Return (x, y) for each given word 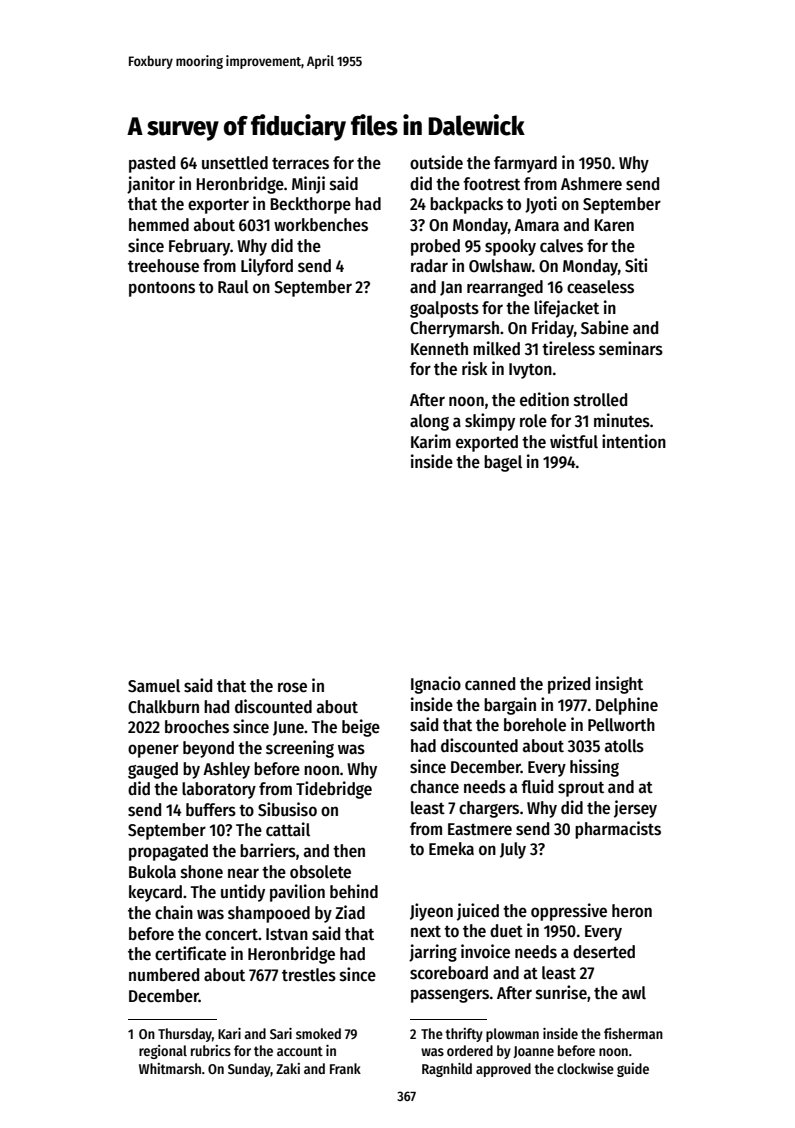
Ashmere (591, 184)
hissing (594, 768)
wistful (574, 441)
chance (434, 787)
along (429, 422)
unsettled (235, 163)
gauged (153, 770)
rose (292, 687)
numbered (164, 975)
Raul (233, 287)
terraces (300, 164)
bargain (510, 706)
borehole (535, 725)
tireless (568, 348)
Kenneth (439, 349)
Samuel (154, 686)
